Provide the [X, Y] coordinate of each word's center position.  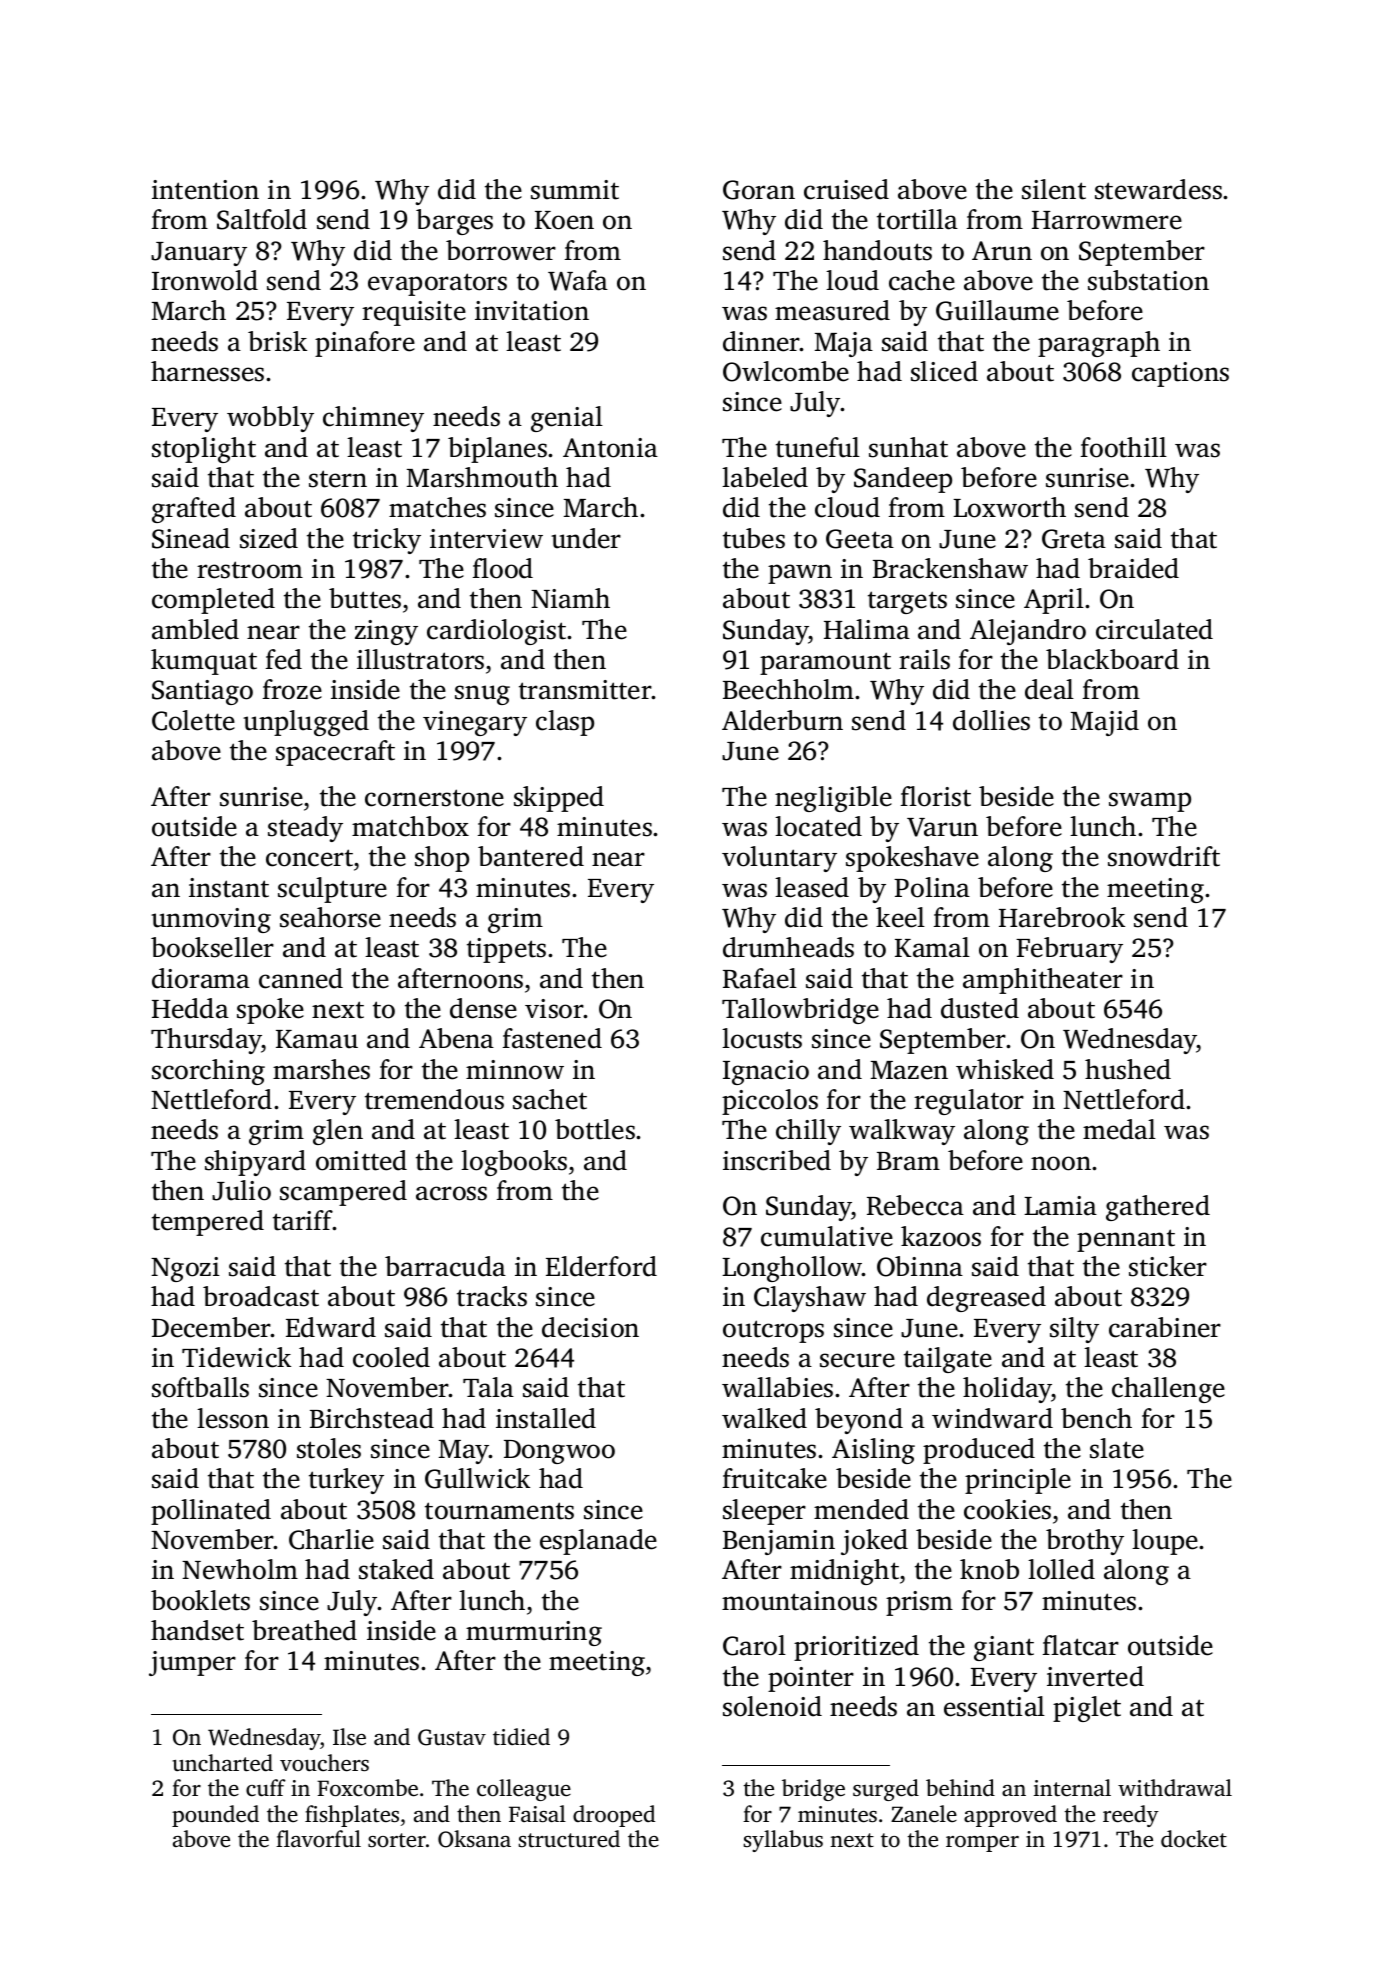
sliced [944, 371]
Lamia [1060, 1206]
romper [982, 1844]
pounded [215, 1816]
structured [569, 1839]
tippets [506, 950]
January [199, 254]
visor [554, 1009]
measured [832, 310]
